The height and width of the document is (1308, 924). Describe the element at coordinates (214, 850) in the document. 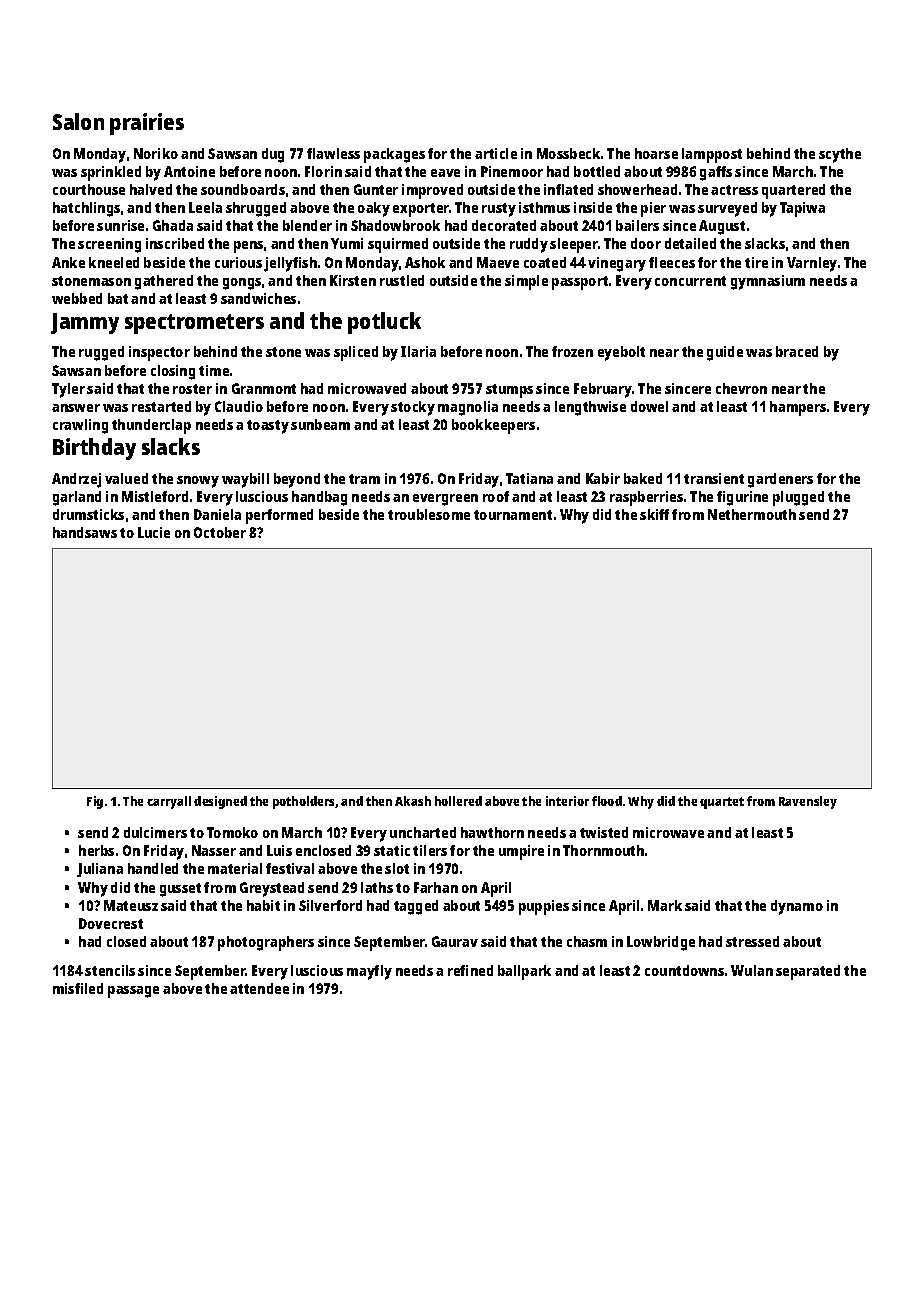

I see `Nasser` at that location.
